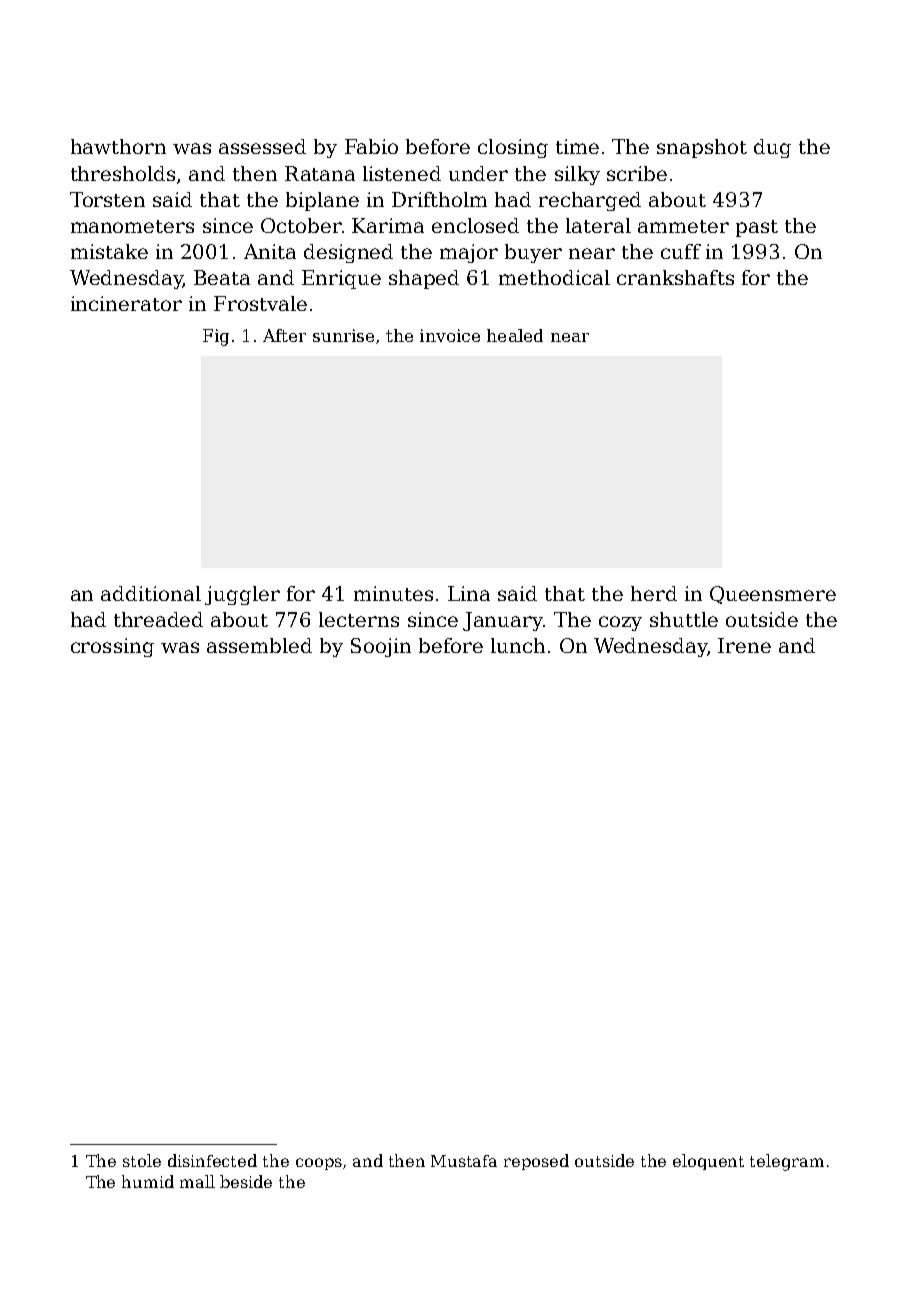  Describe the element at coordinates (319, 1164) in the screenshot. I see `coops` at that location.
